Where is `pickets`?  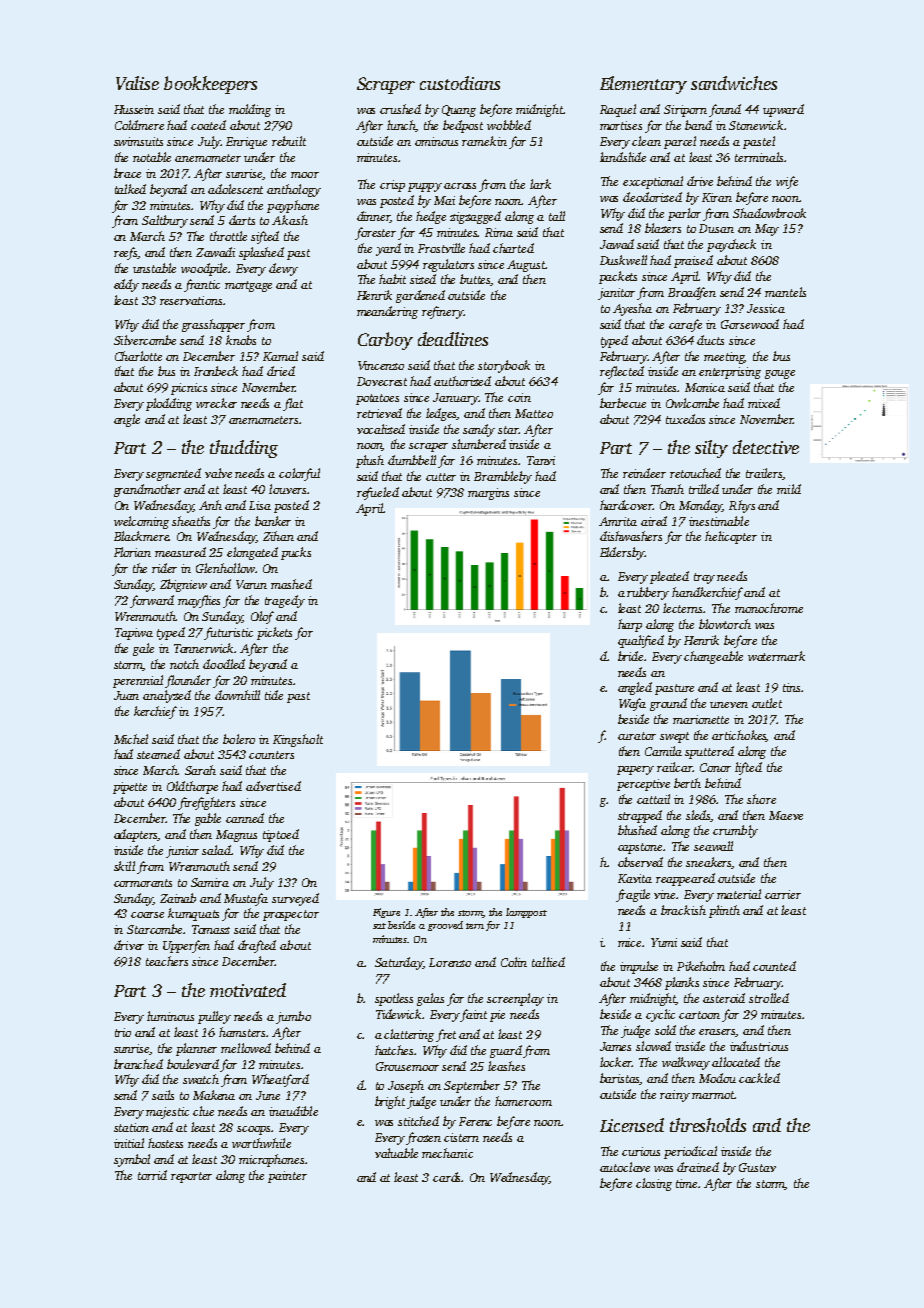 pickets is located at coordinates (274, 633).
